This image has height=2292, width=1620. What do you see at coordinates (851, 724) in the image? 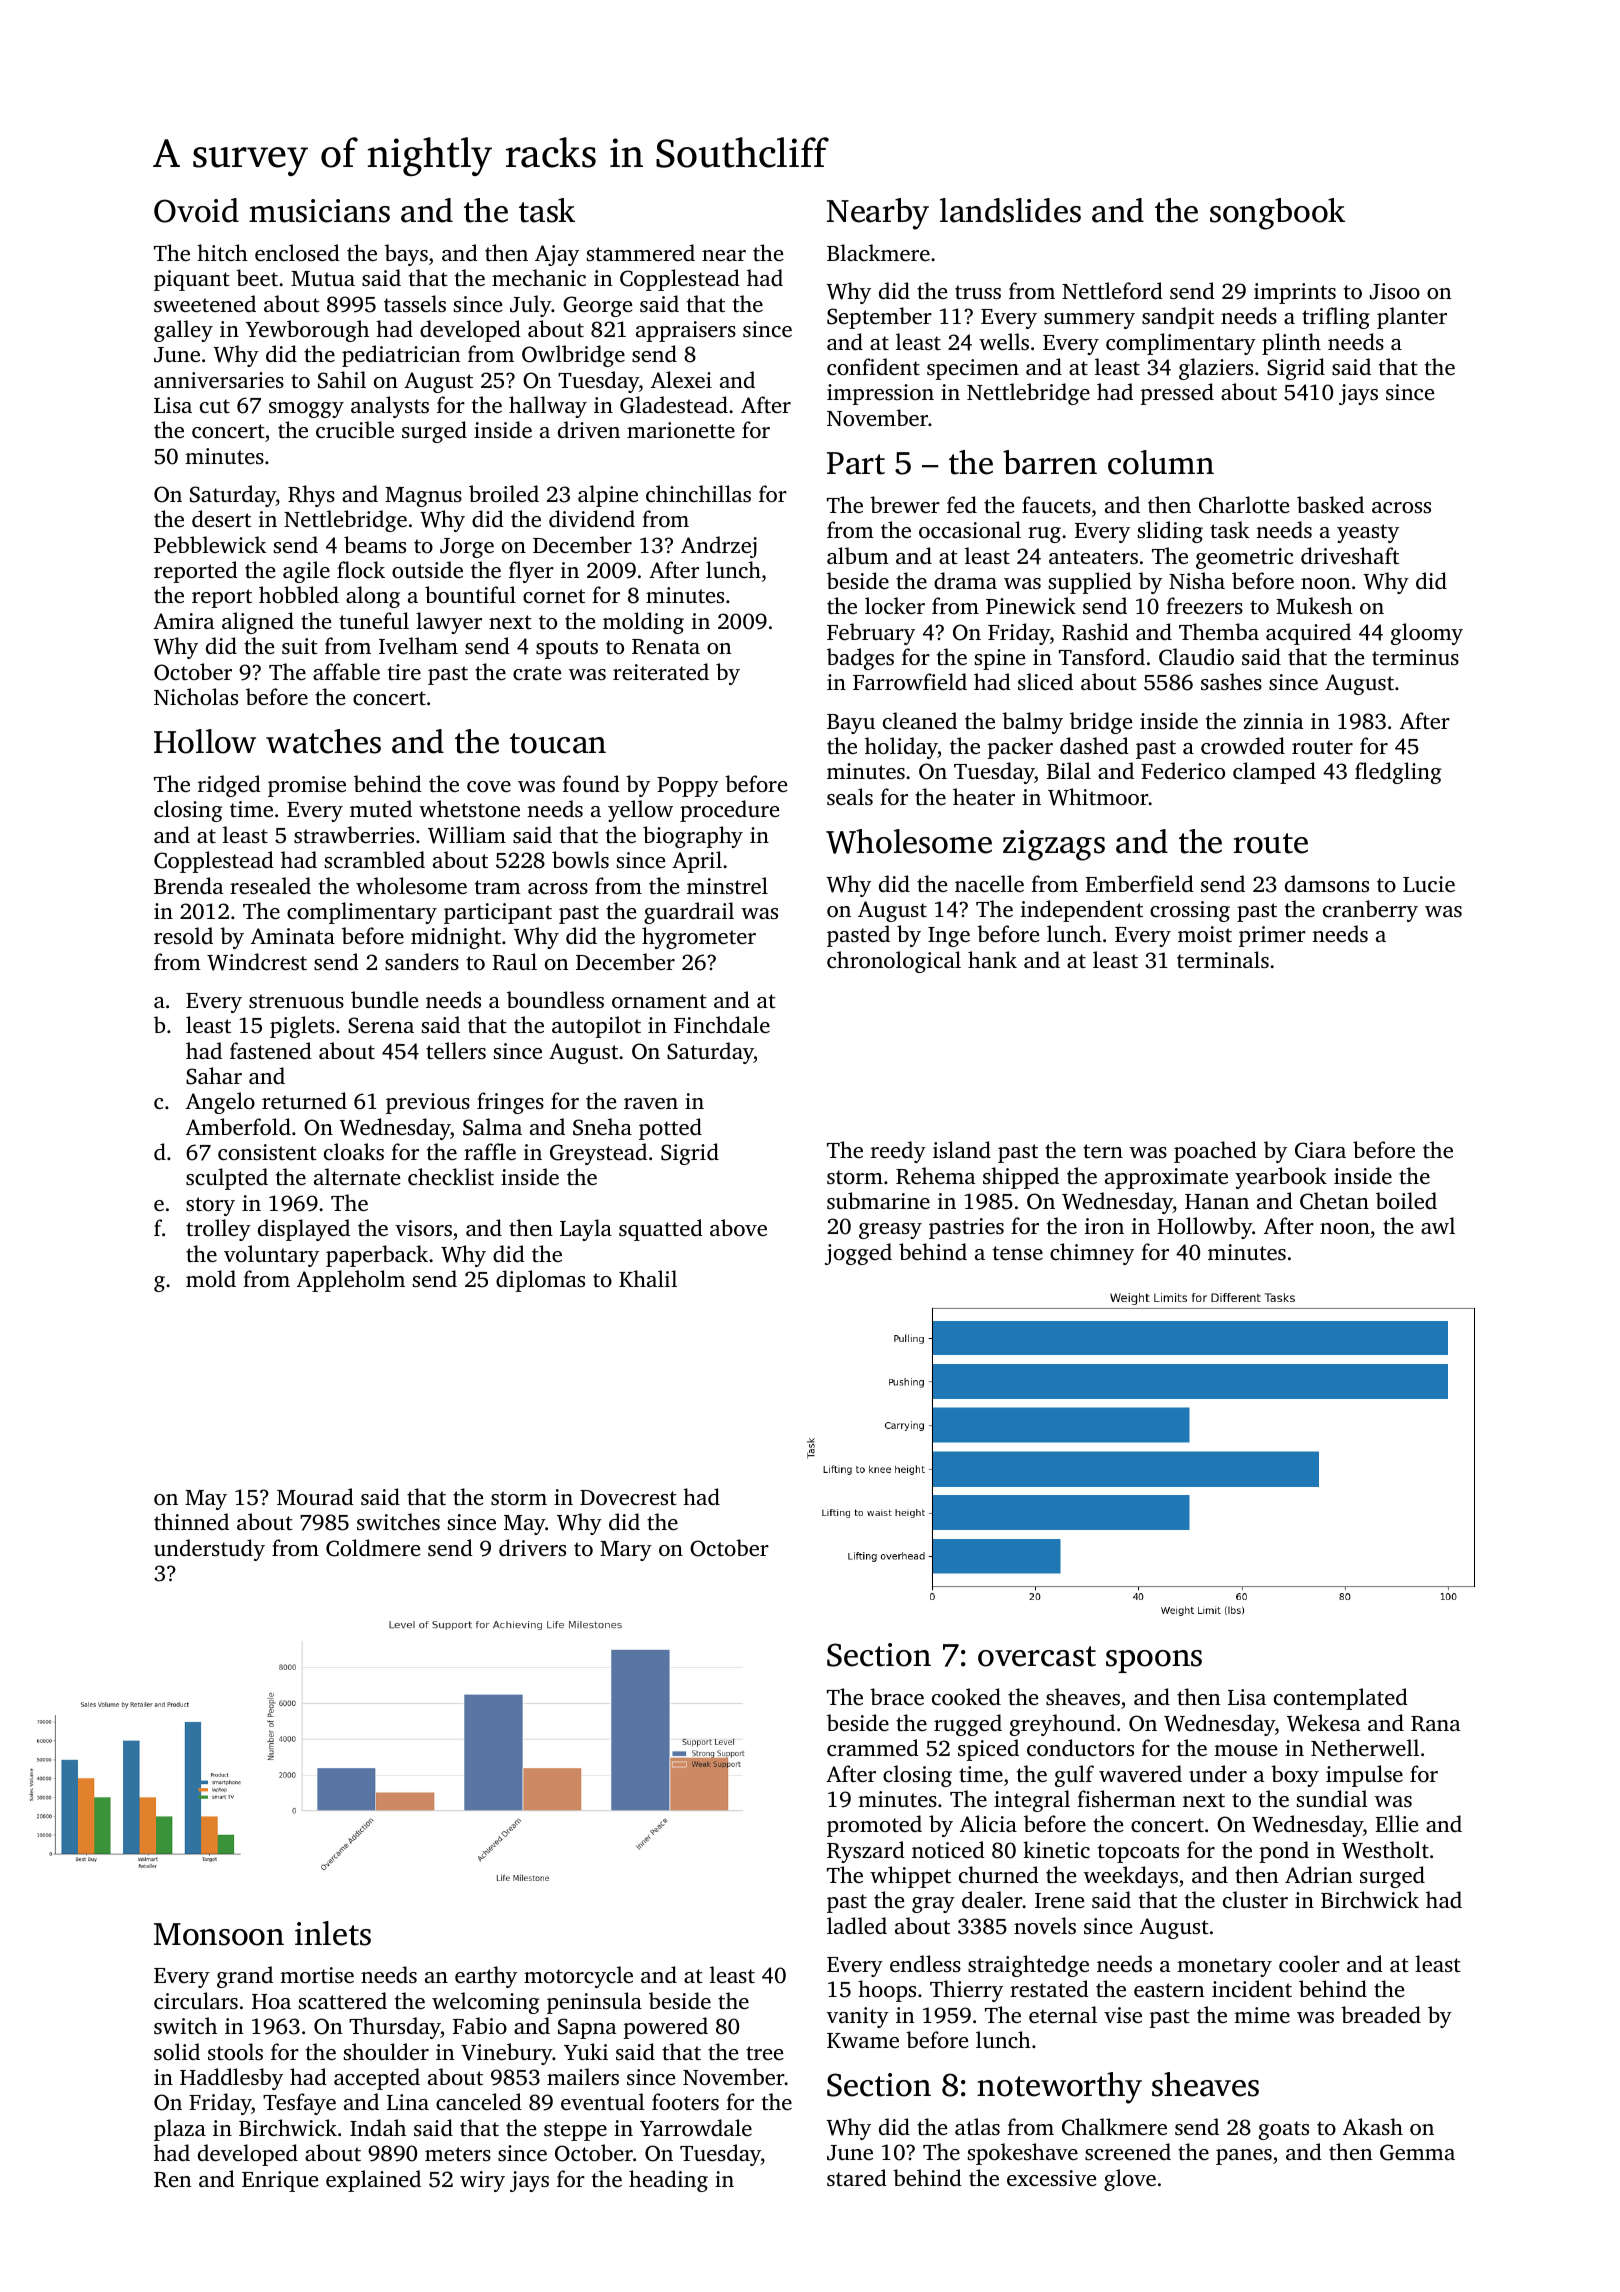
I see `Bayu` at bounding box center [851, 724].
